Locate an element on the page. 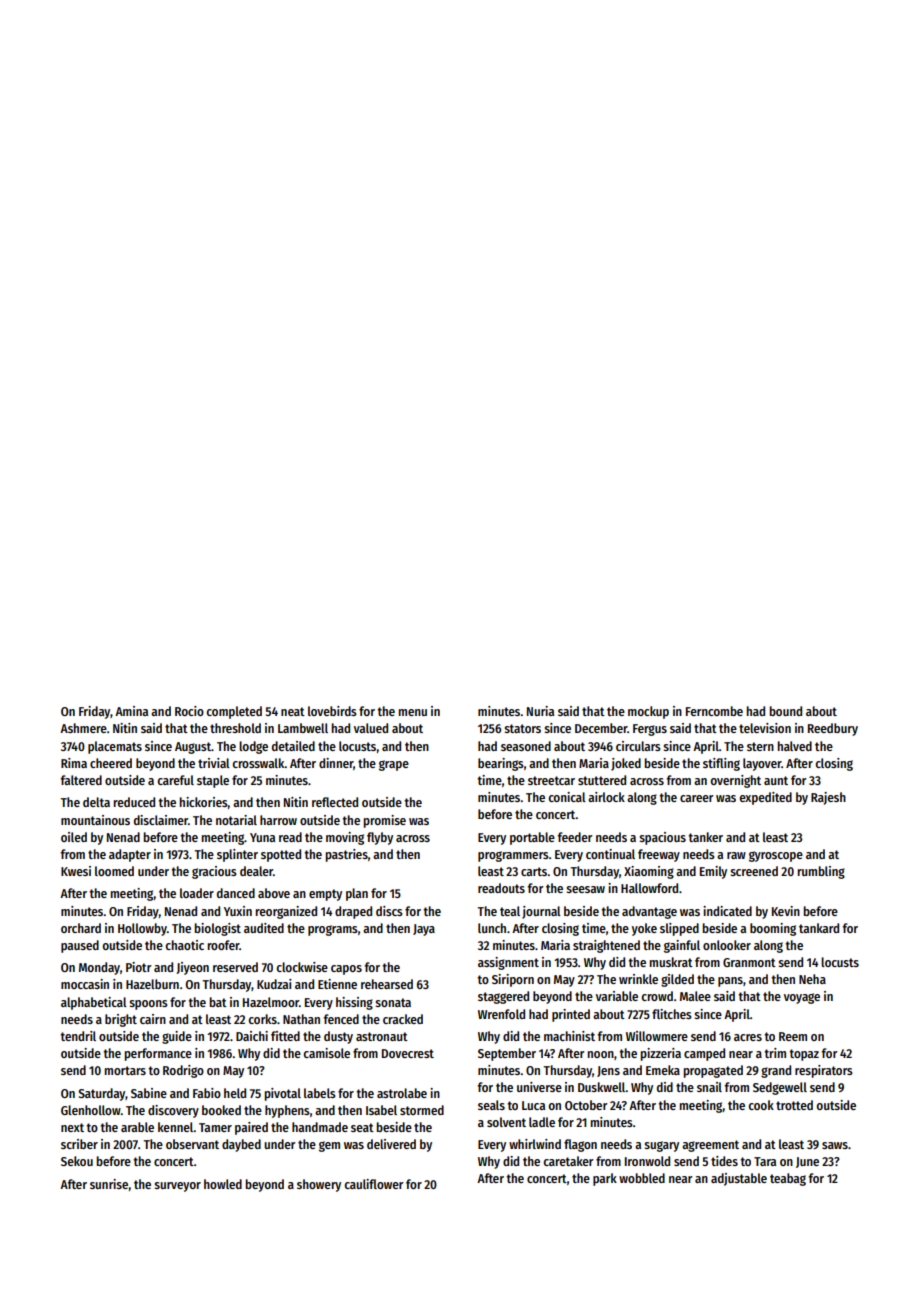  Neha is located at coordinates (812, 979).
